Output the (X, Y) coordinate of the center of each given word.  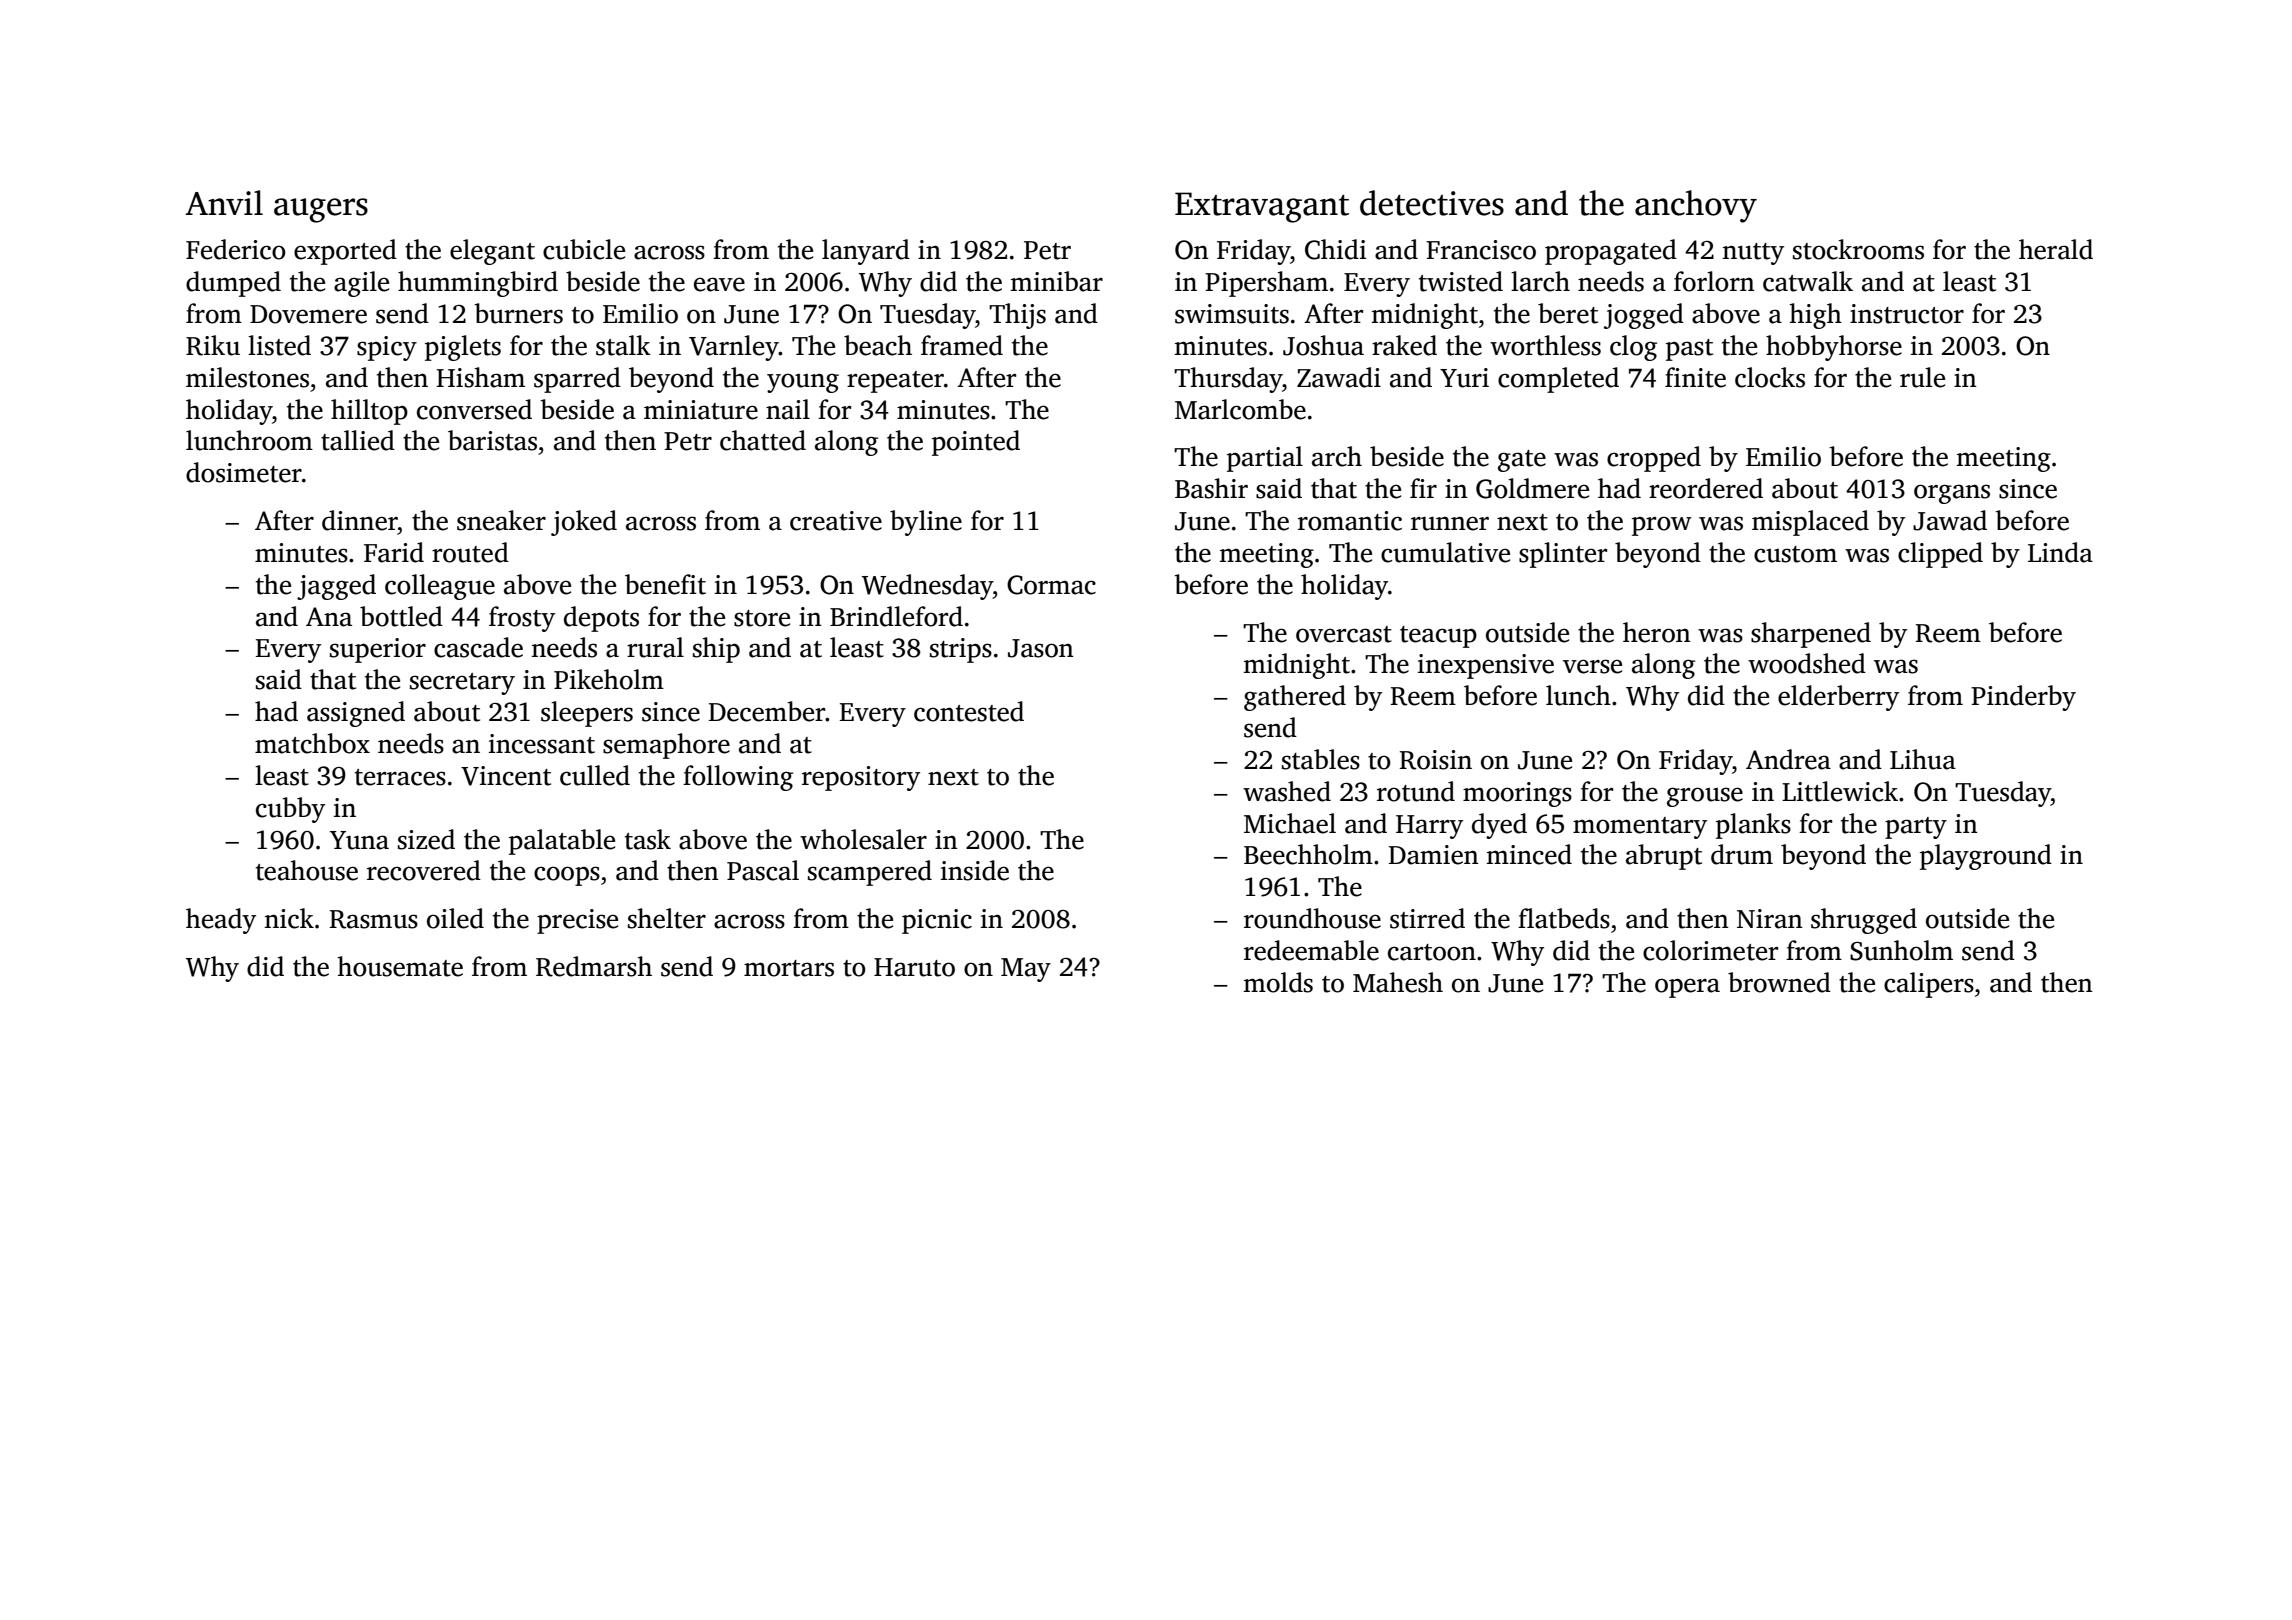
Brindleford (896, 616)
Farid (394, 552)
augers (321, 210)
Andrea (1788, 759)
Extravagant (1262, 207)
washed (1287, 791)
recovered (424, 870)
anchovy (1696, 206)
